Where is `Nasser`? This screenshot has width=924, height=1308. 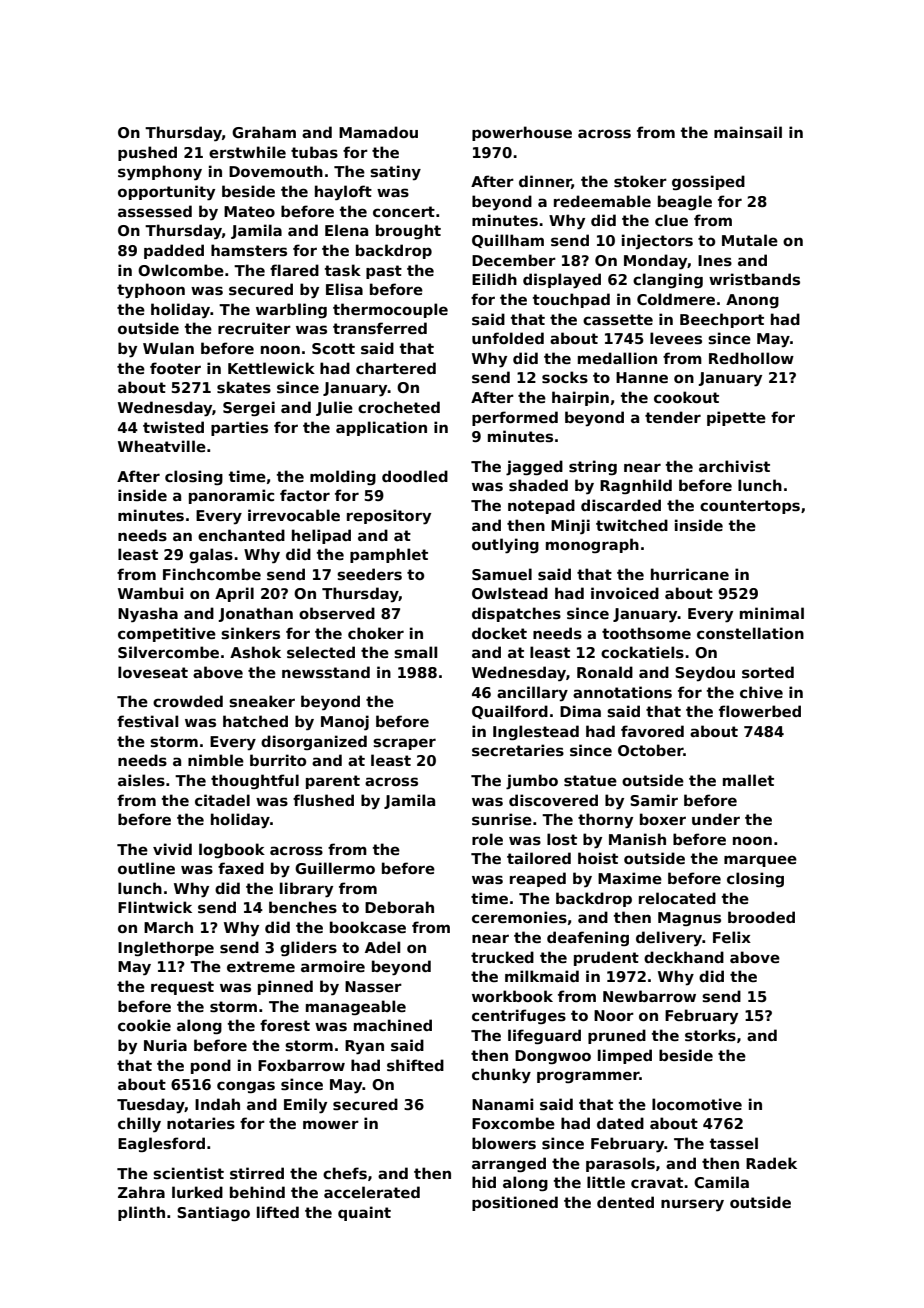
Nasser is located at coordinates (373, 987).
